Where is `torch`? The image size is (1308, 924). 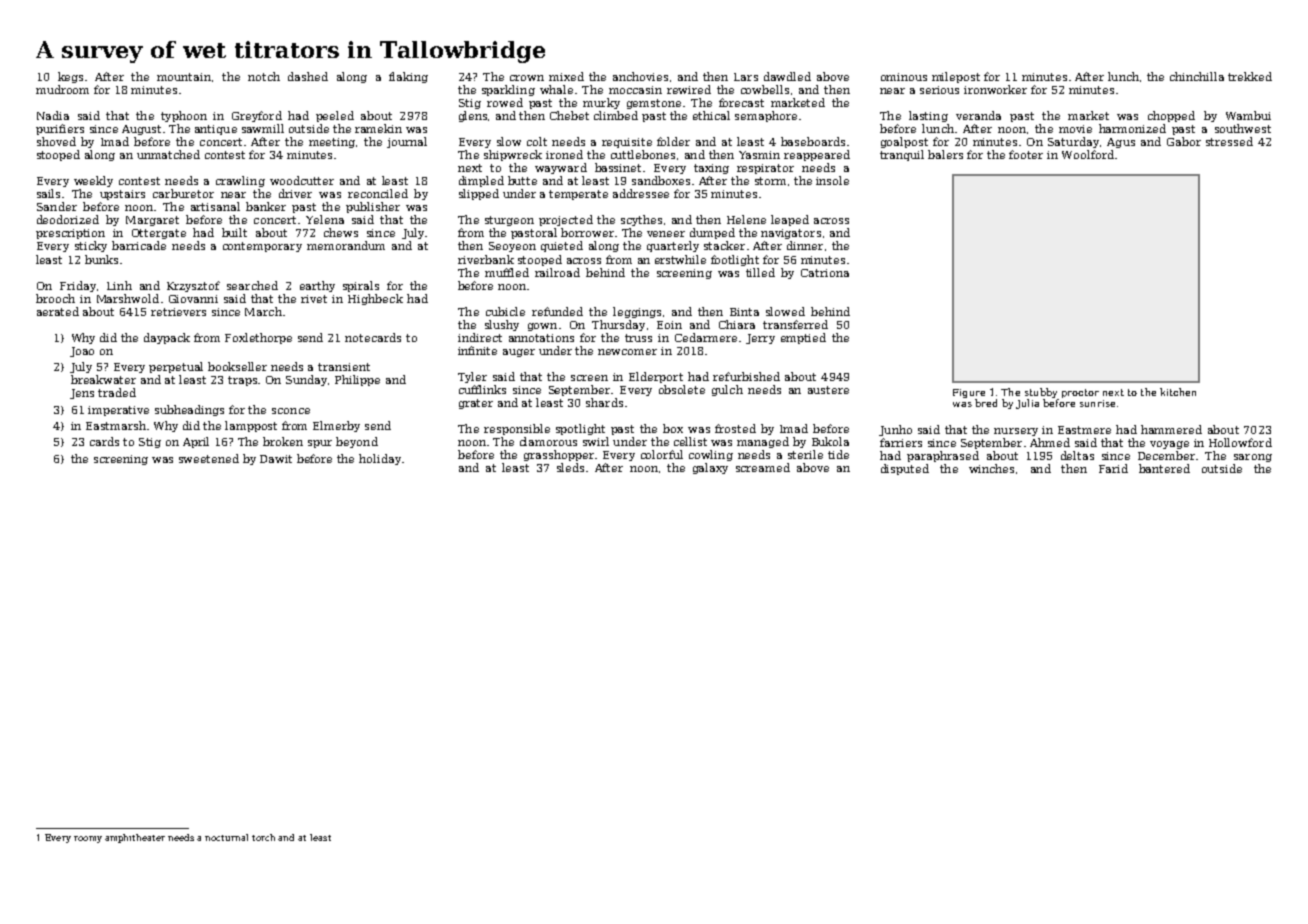
torch is located at coordinates (263, 837).
